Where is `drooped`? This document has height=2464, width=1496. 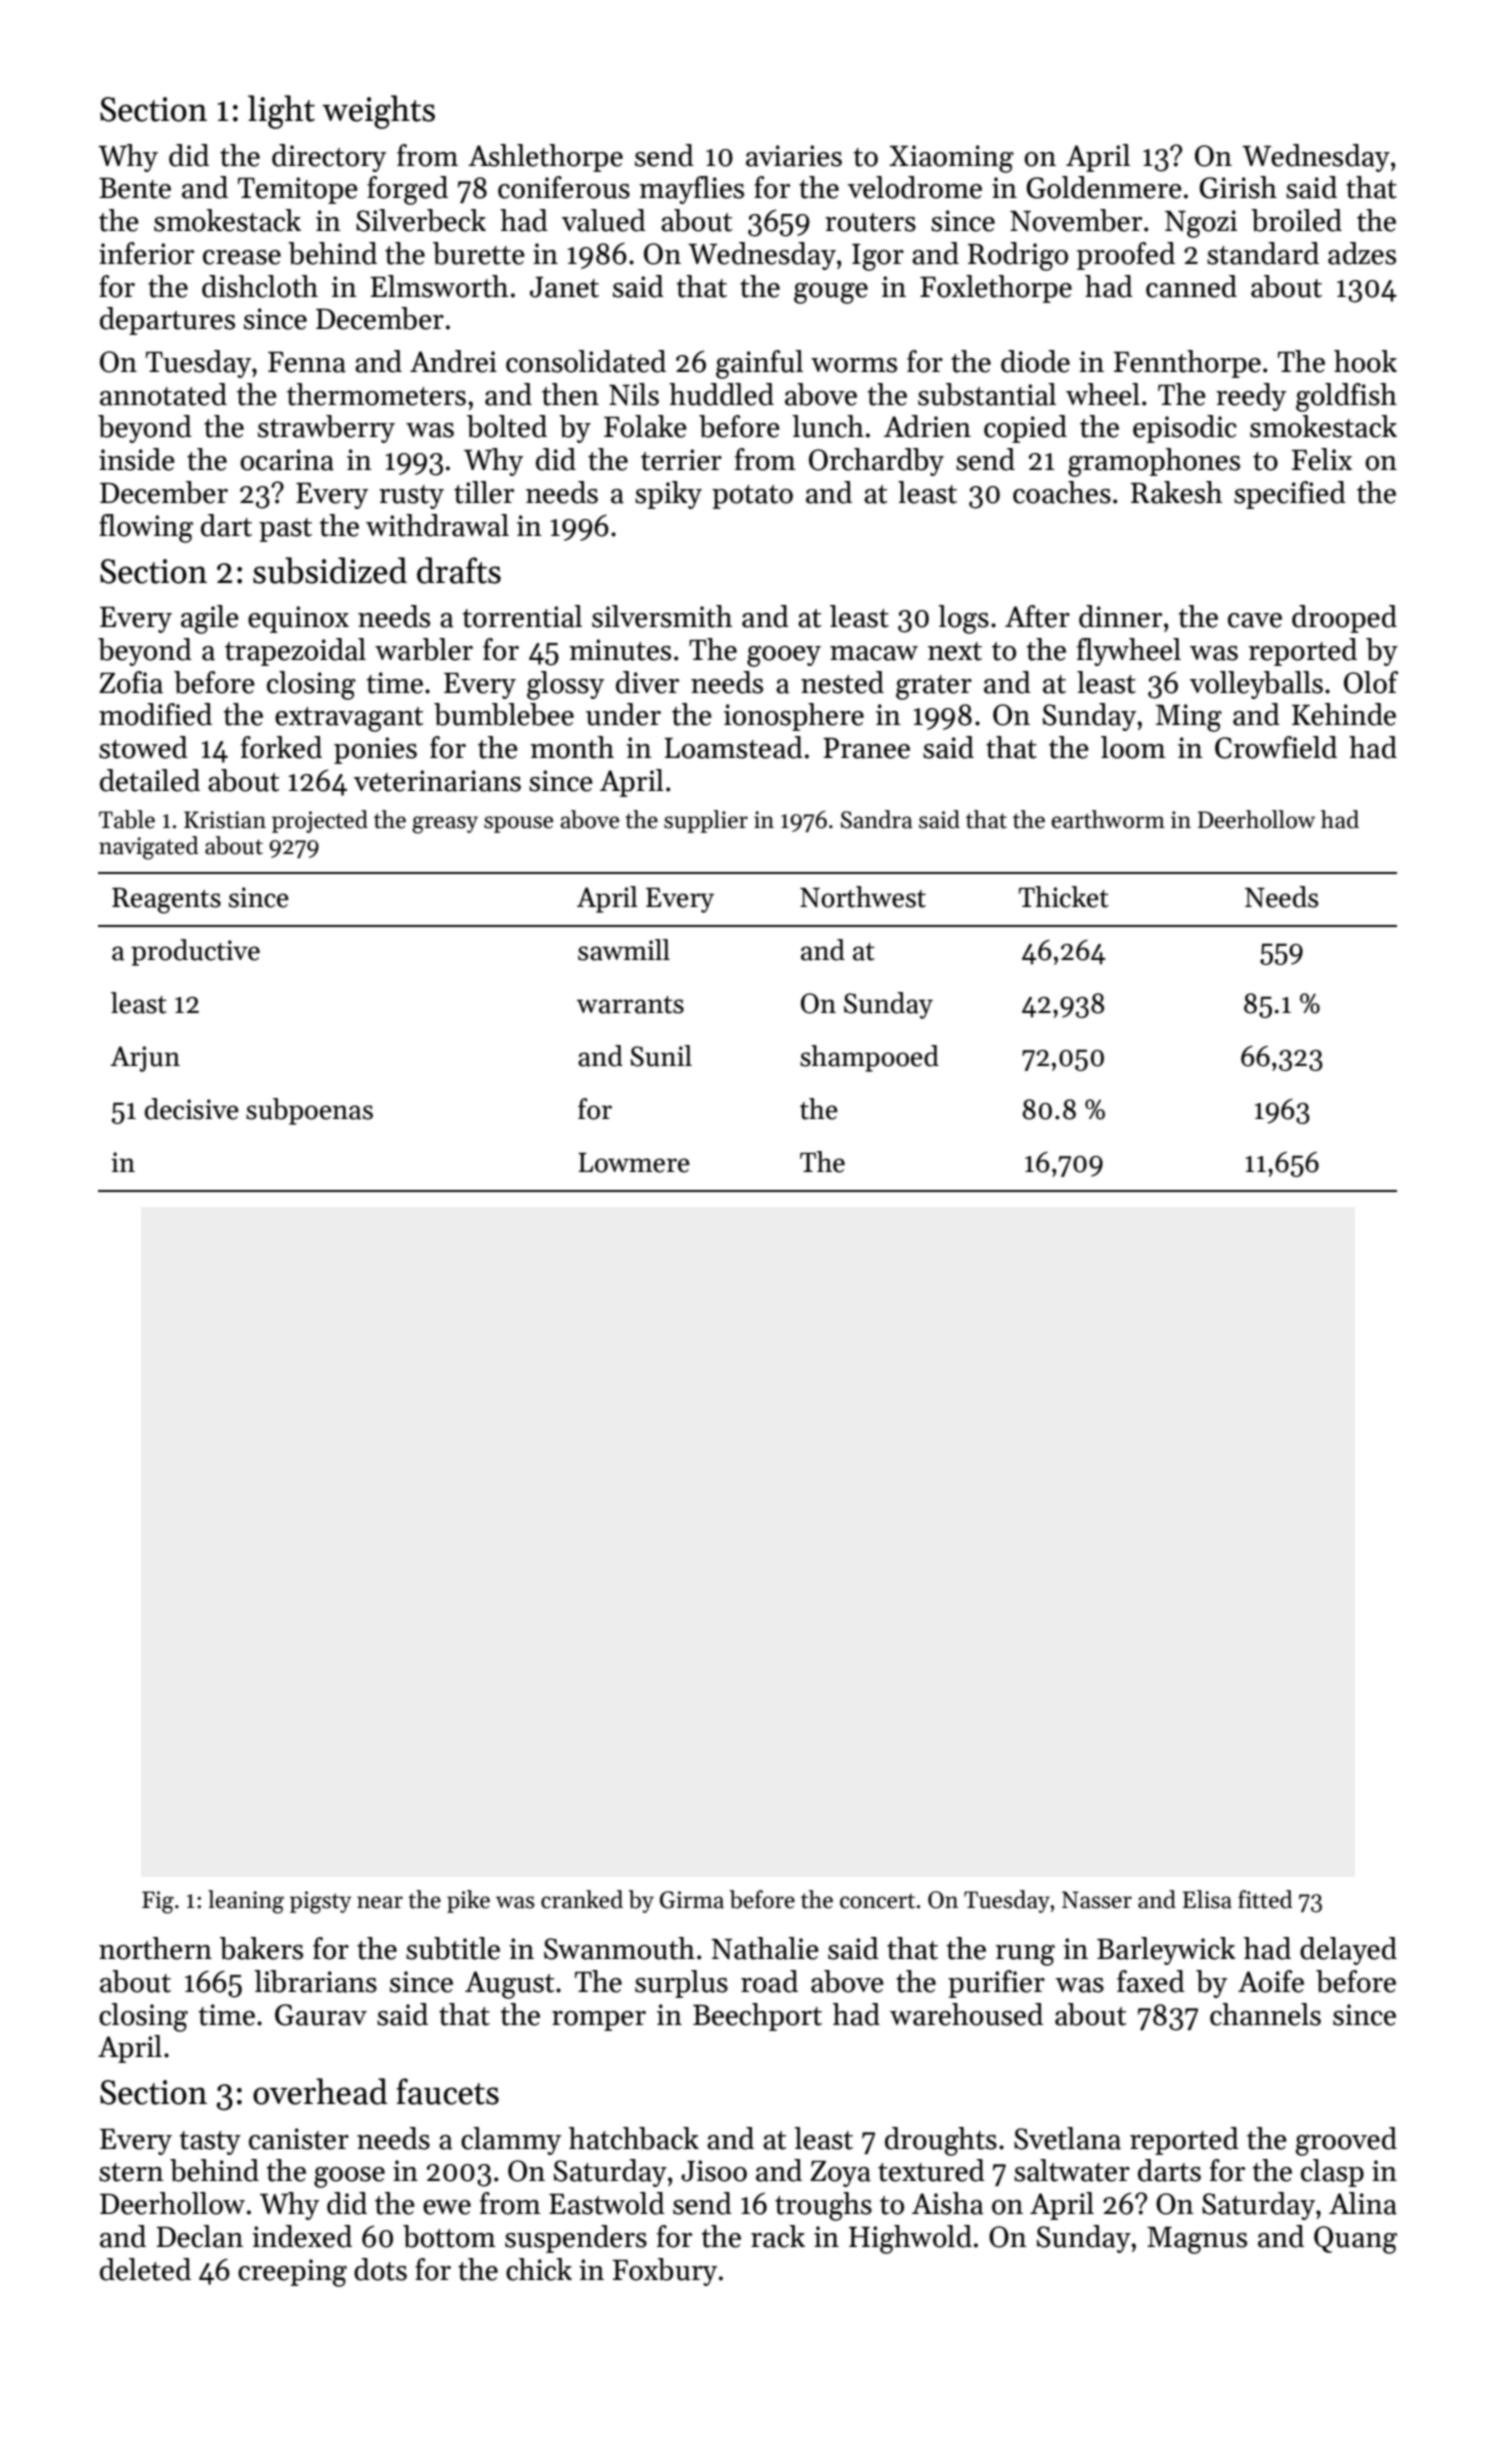
drooped is located at coordinates (1344, 619).
